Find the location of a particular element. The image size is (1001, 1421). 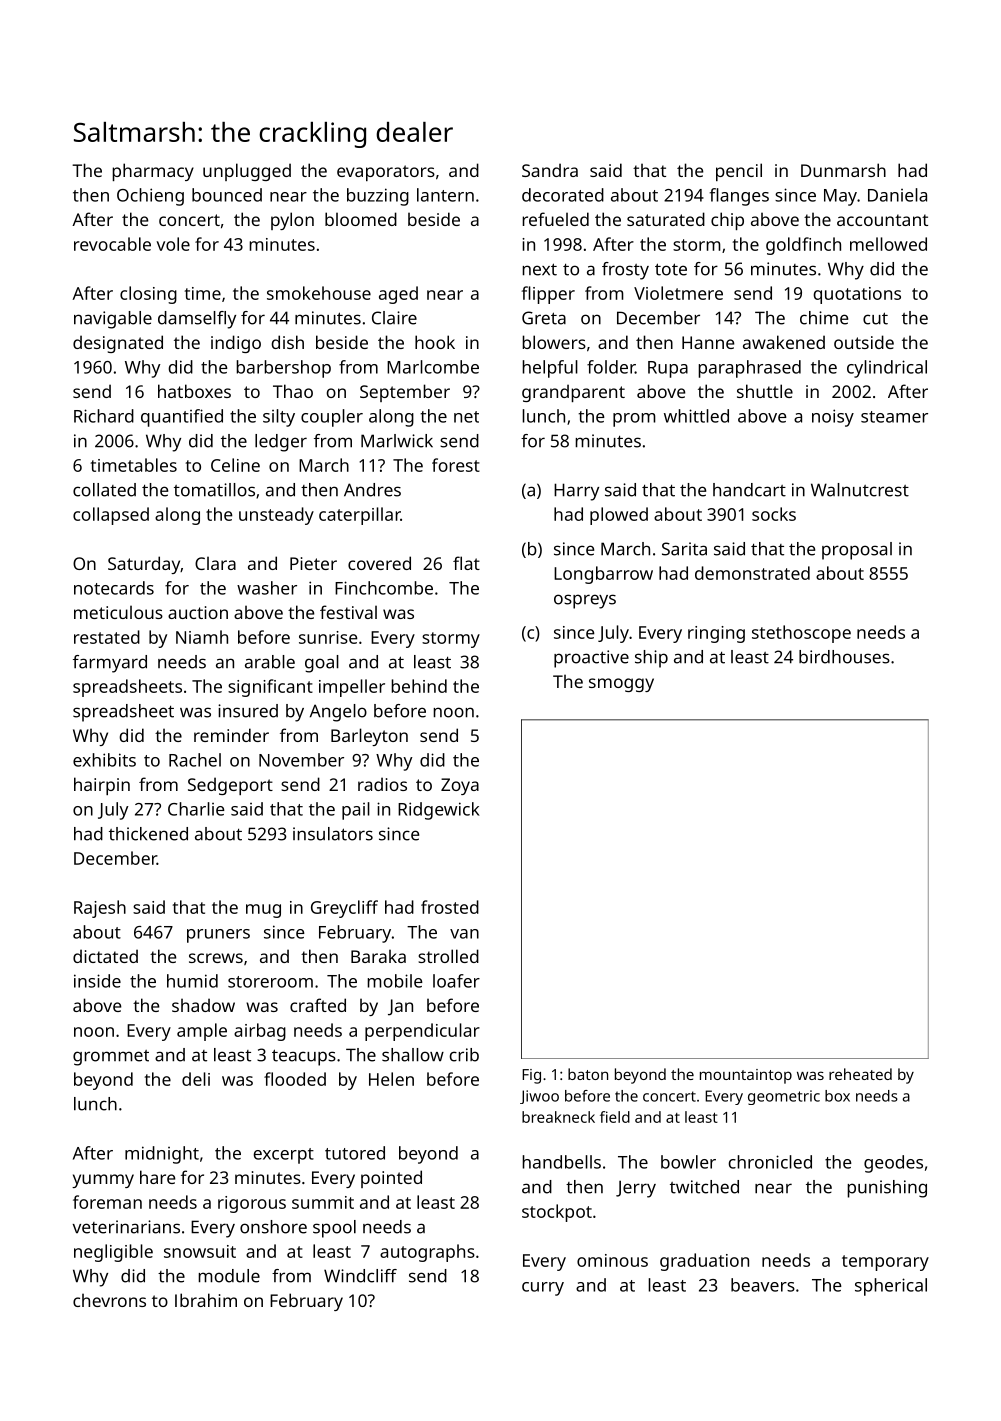

chevrons is located at coordinates (109, 1300).
